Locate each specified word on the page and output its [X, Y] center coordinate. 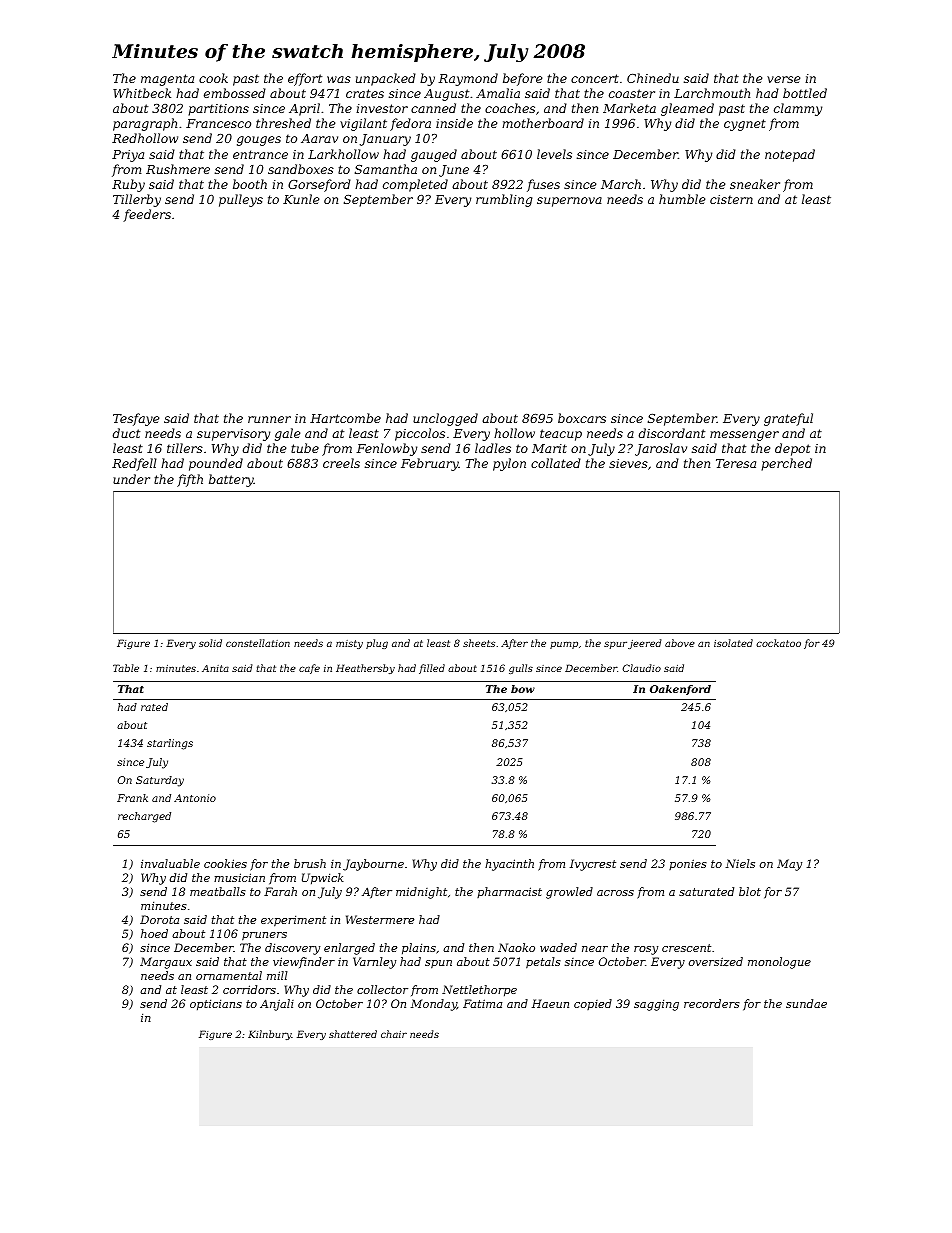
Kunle [301, 199]
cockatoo [778, 643]
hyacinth [509, 865]
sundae [806, 1003]
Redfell [134, 464]
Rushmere [178, 169]
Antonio [195, 798]
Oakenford [680, 690]
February [430, 464]
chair [394, 1034]
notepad [790, 155]
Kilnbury [270, 1035]
